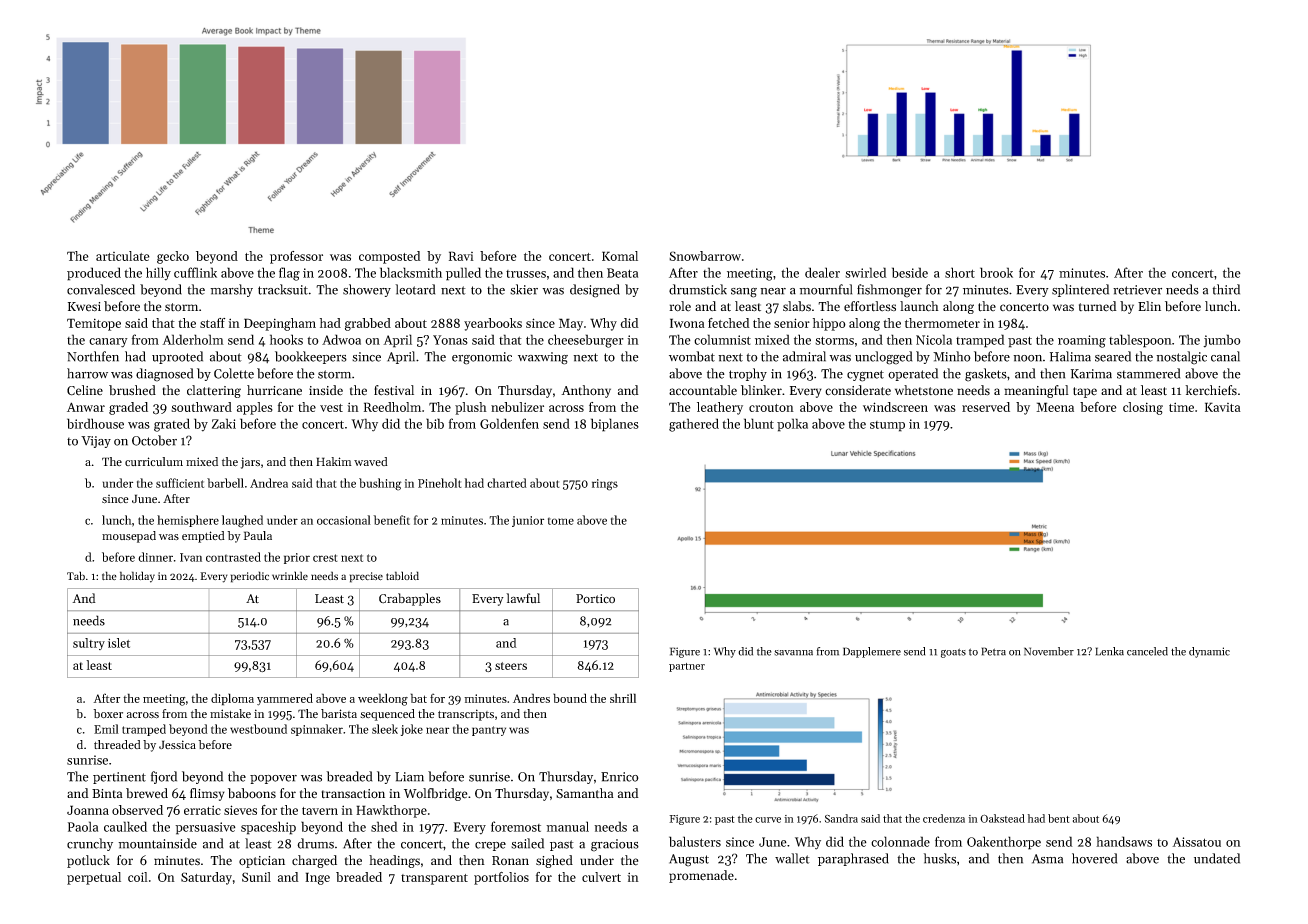 Image resolution: width=1308 pixels, height=924 pixels. What do you see at coordinates (89, 644) in the page?
I see `sultry` at bounding box center [89, 644].
